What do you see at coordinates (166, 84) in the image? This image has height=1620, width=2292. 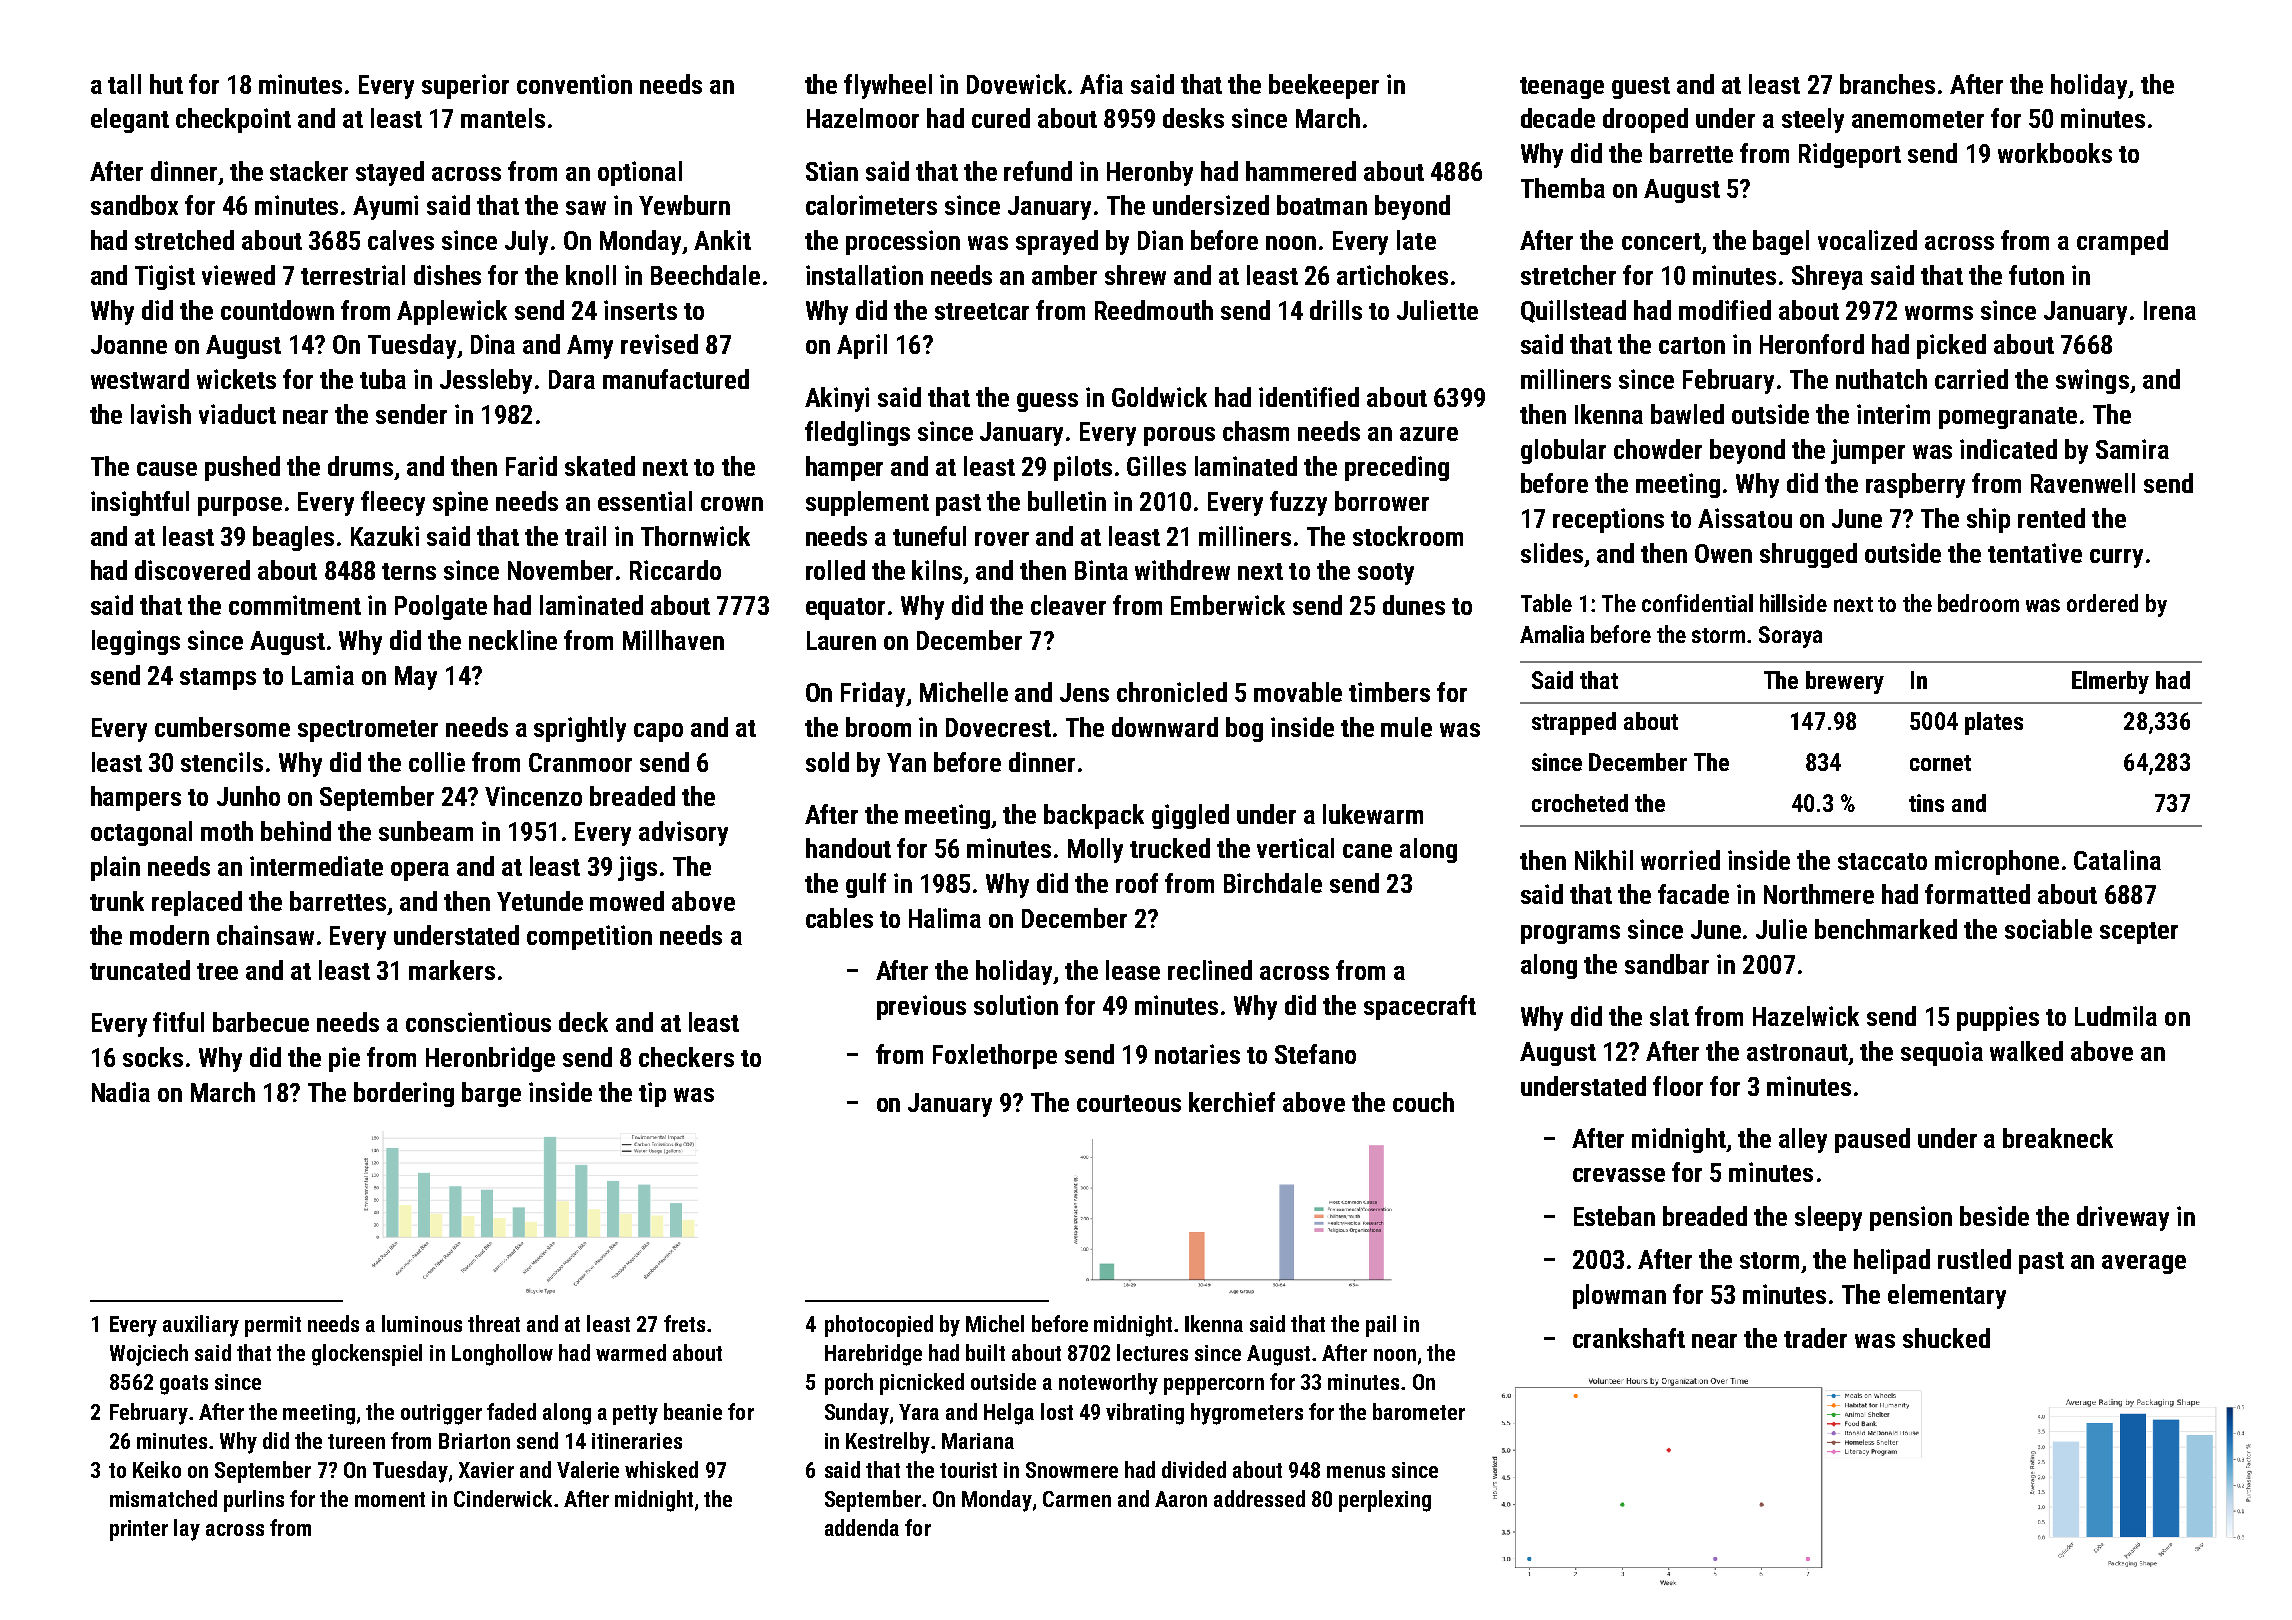 I see `hut` at bounding box center [166, 84].
